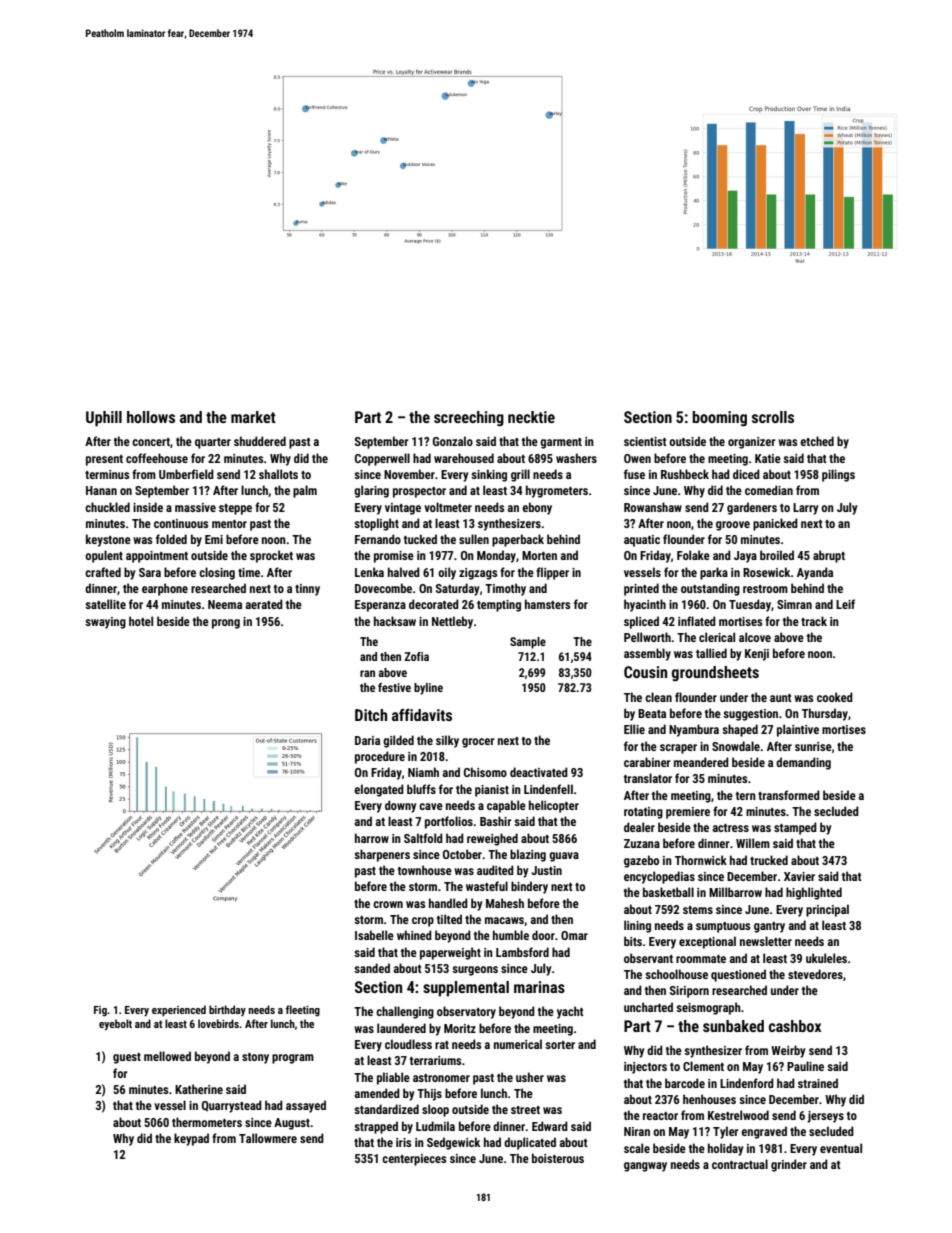  Describe the element at coordinates (752, 443) in the screenshot. I see `organizer` at that location.
